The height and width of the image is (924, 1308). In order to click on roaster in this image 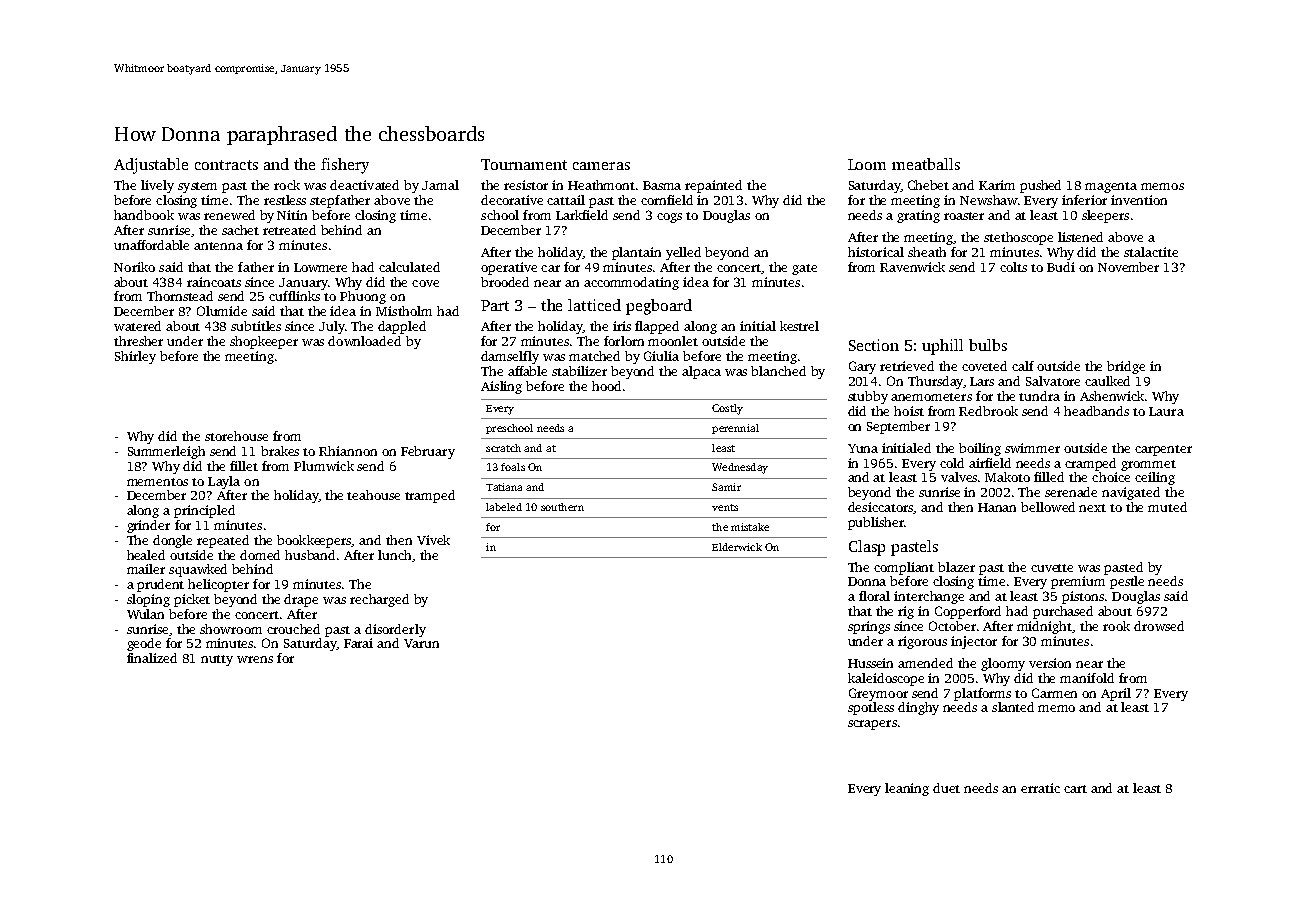, I will do `click(964, 216)`.
